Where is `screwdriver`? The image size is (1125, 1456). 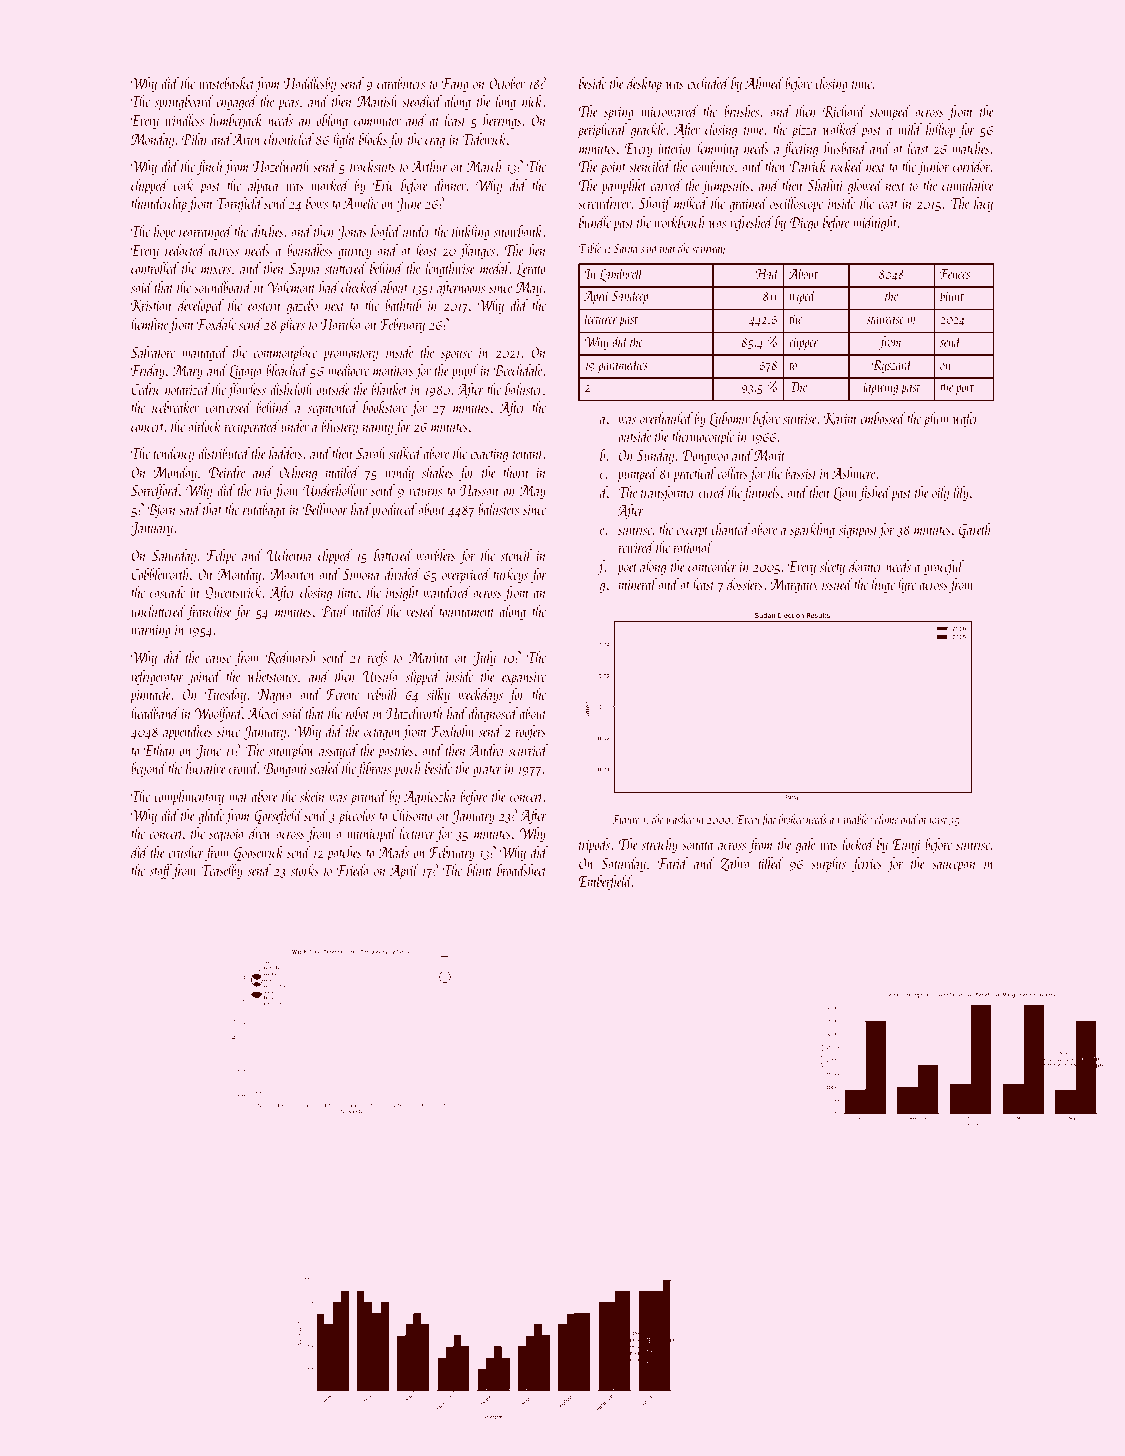 screwdriver is located at coordinates (604, 203).
